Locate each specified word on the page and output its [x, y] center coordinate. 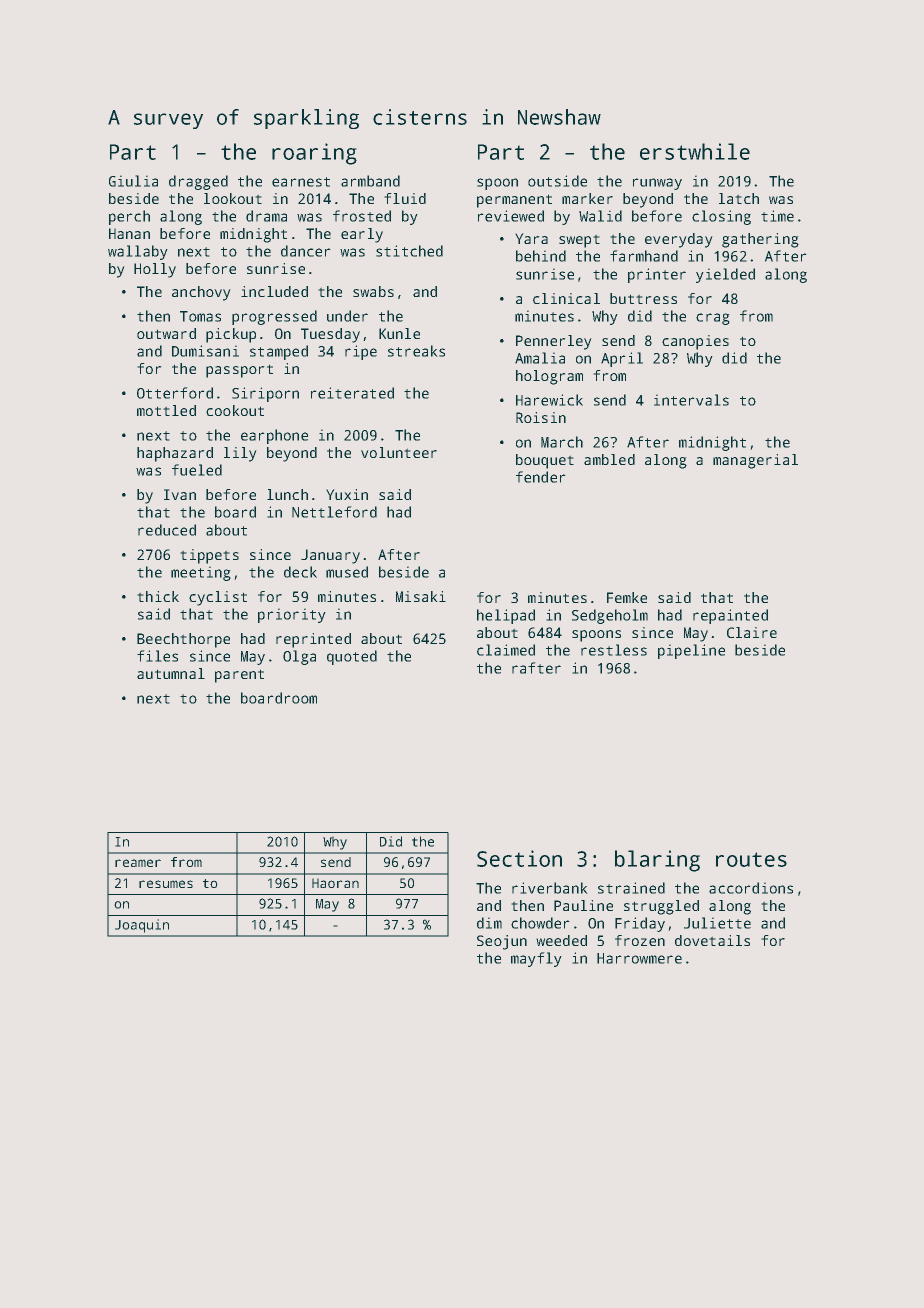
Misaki [421, 596]
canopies [695, 342]
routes [751, 859]
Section [519, 858]
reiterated [352, 393]
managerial [755, 461]
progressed [274, 317]
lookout [233, 198]
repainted [730, 616]
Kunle [399, 333]
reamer [138, 863]
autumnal [171, 673]
